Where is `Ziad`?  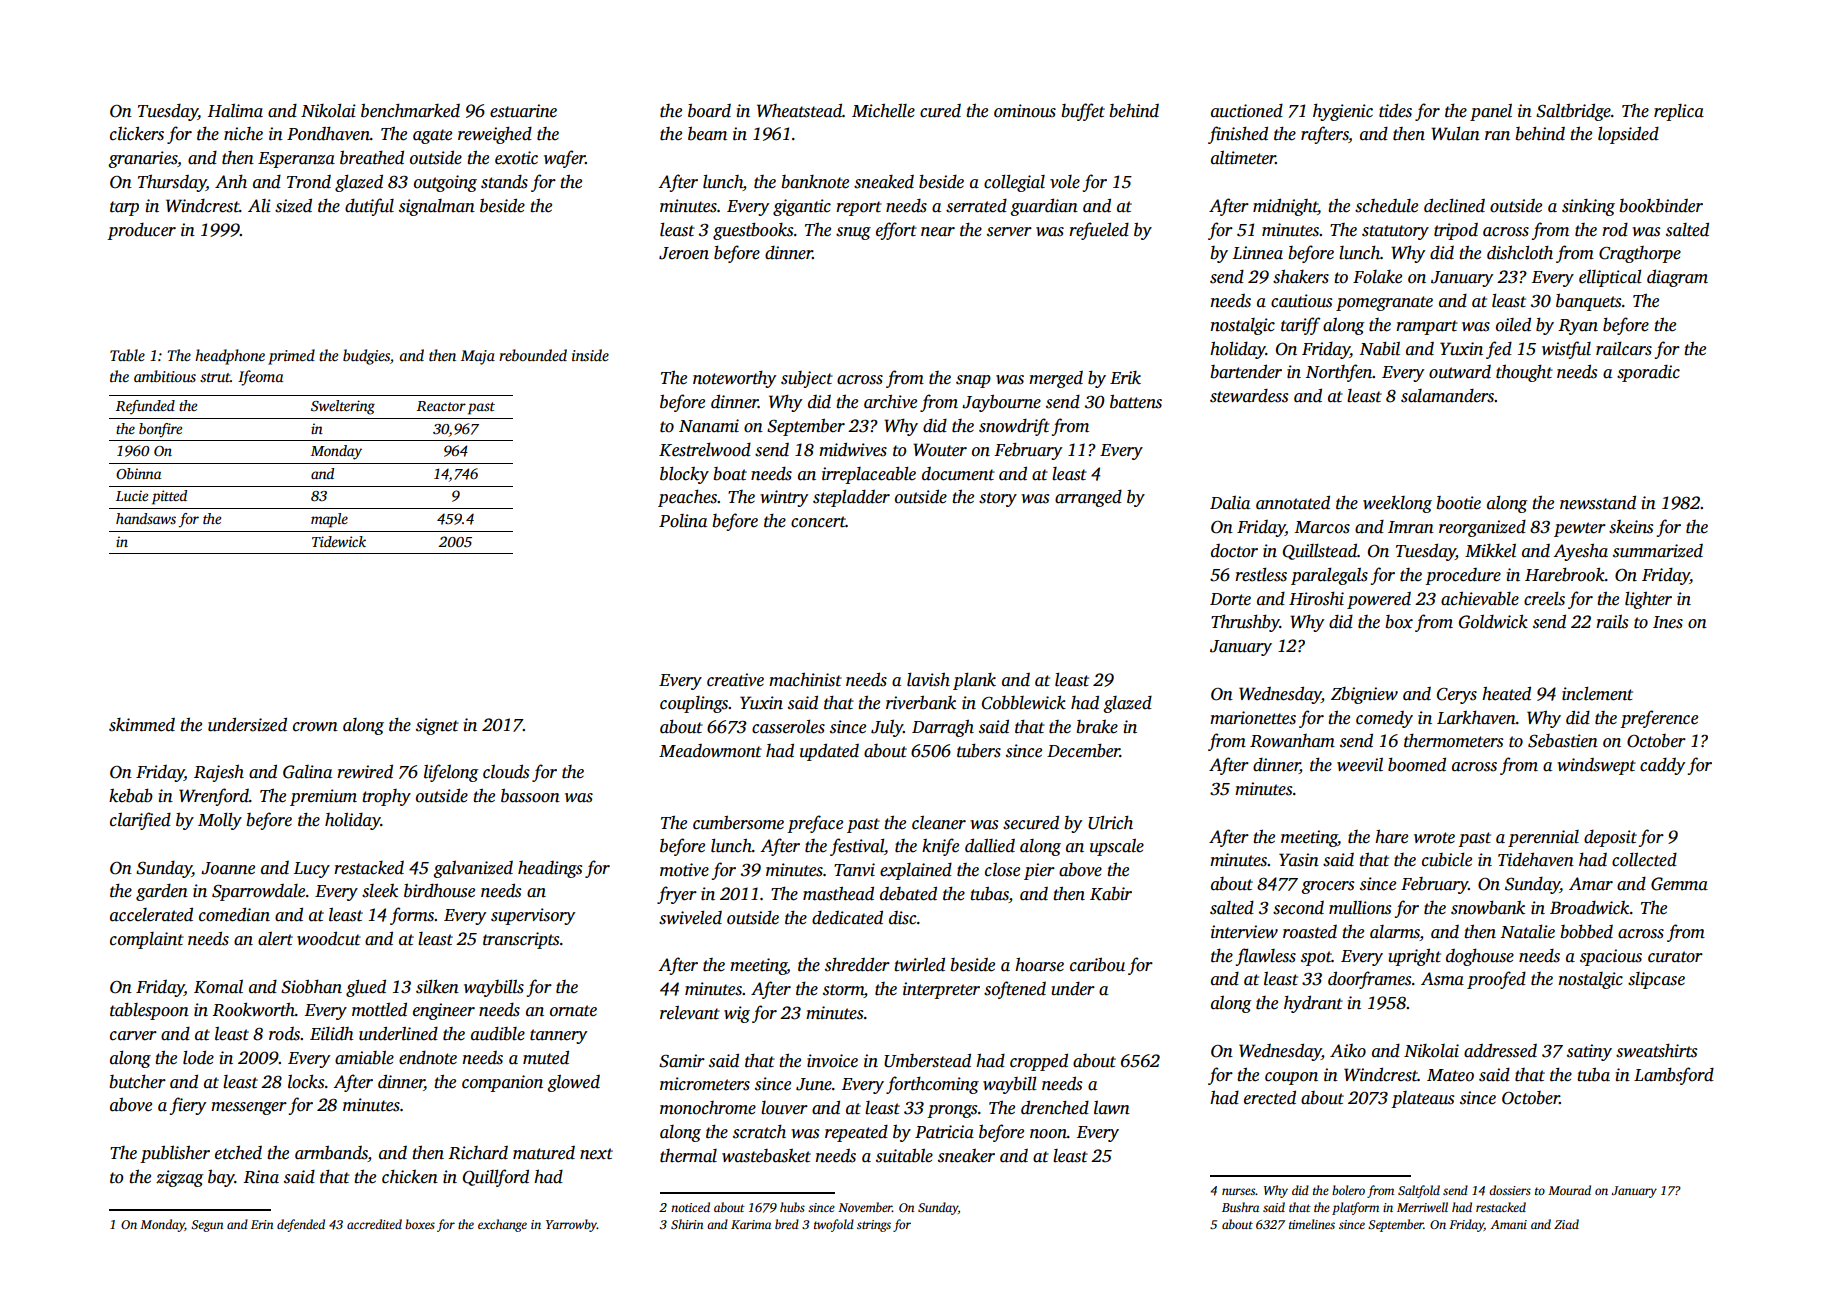
Ziad is located at coordinates (1566, 1224).
